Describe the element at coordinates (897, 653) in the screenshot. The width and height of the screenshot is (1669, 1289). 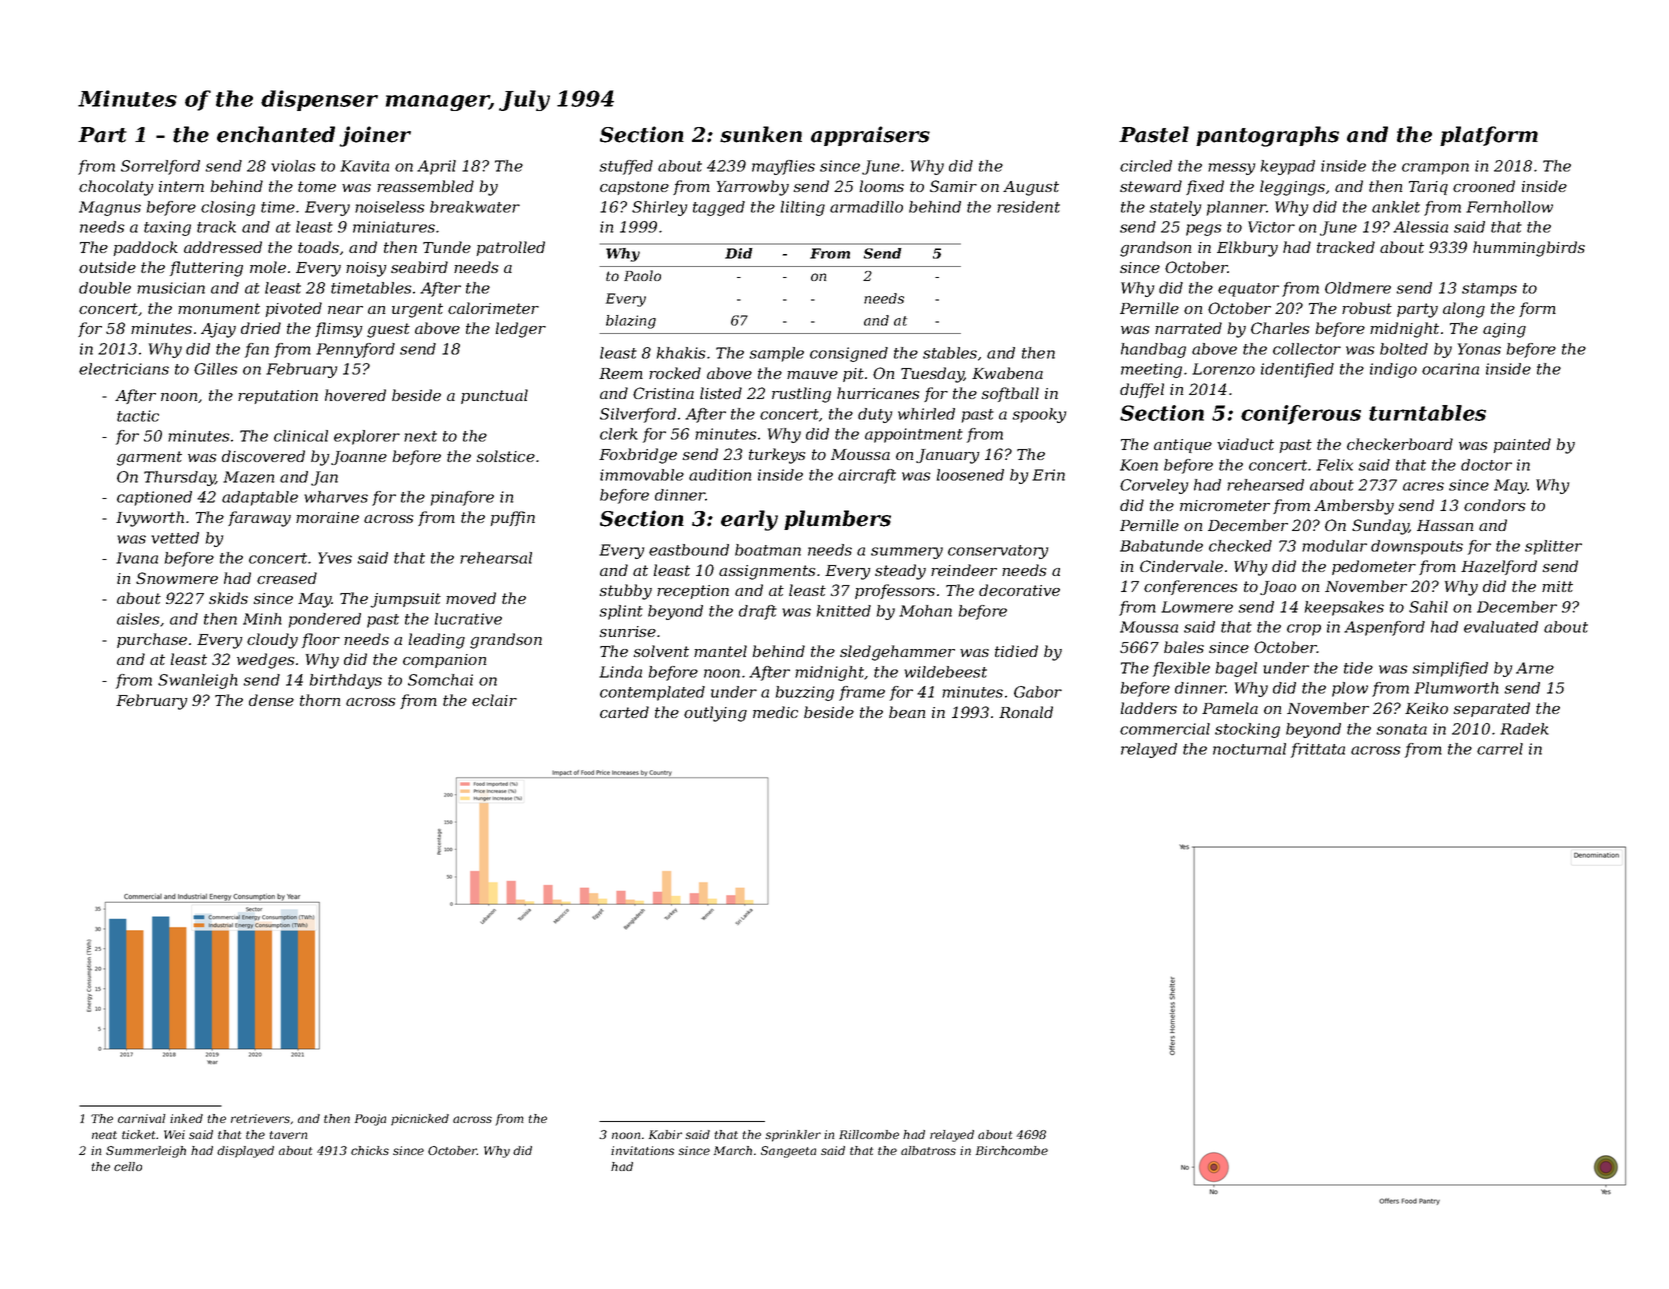
I see `sledgehammer` at that location.
